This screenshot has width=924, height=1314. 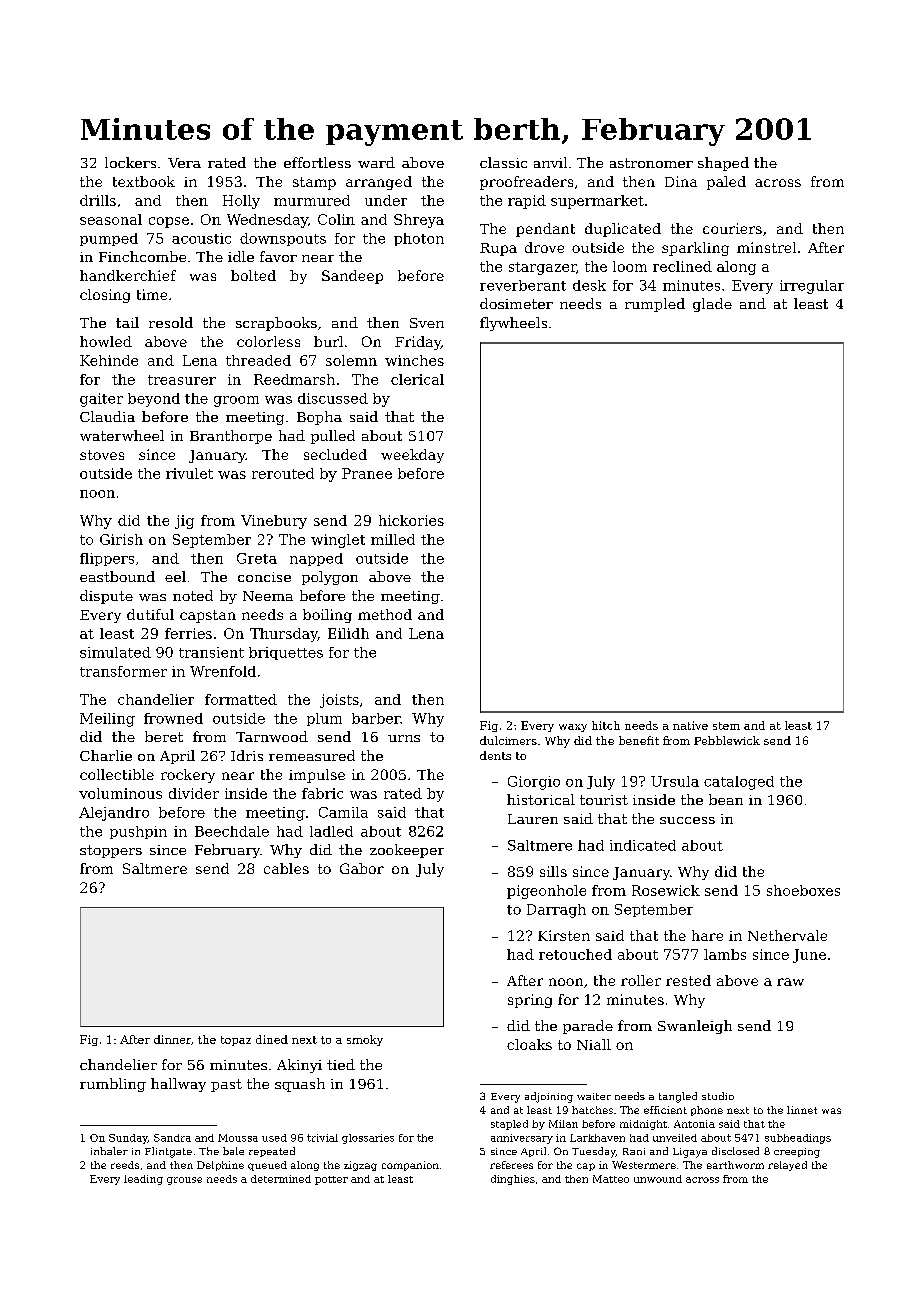 I want to click on Idris, so click(x=247, y=755).
